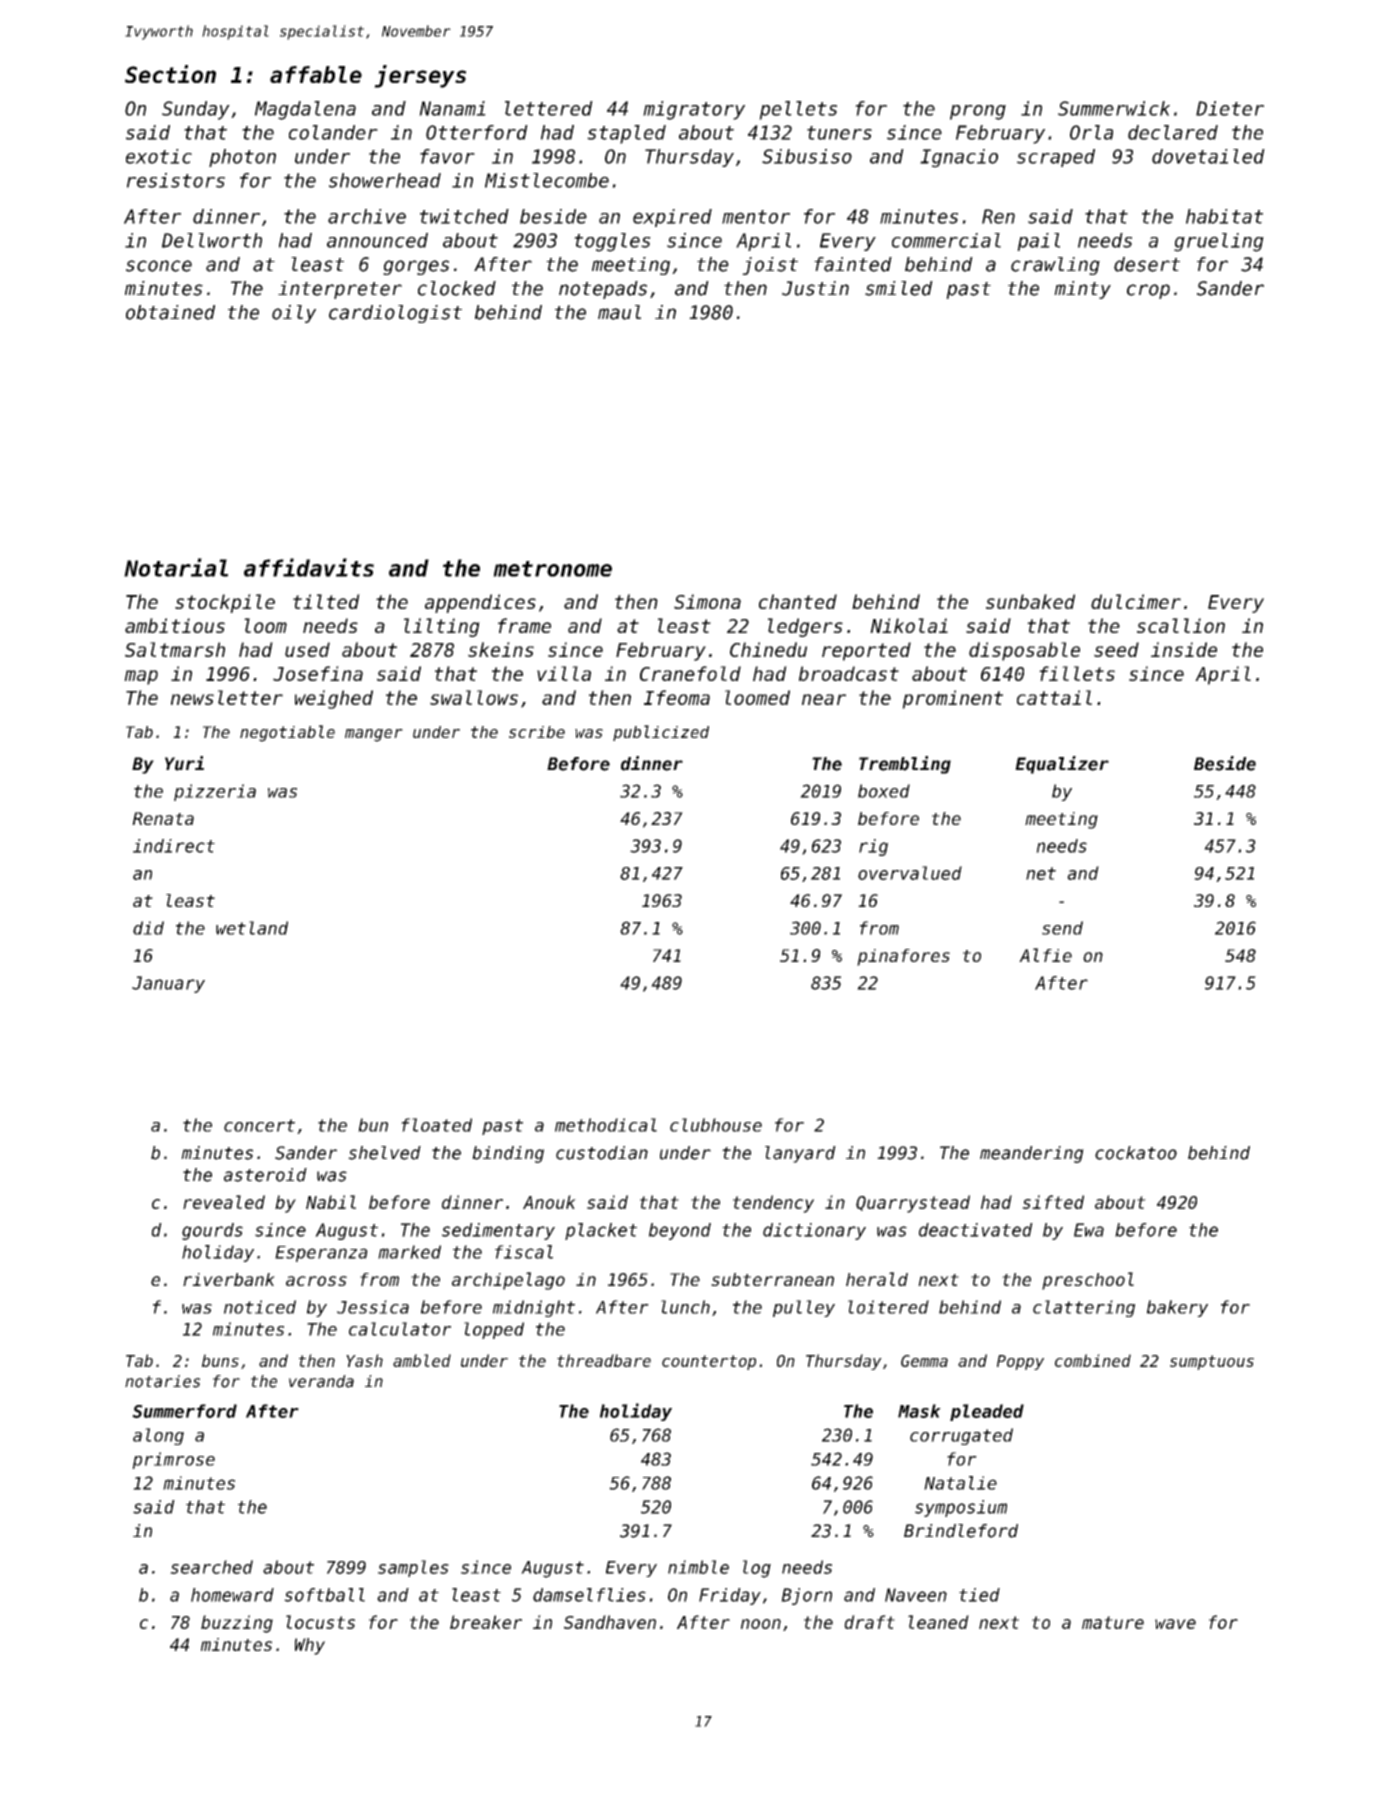  I want to click on indirect, so click(174, 846).
